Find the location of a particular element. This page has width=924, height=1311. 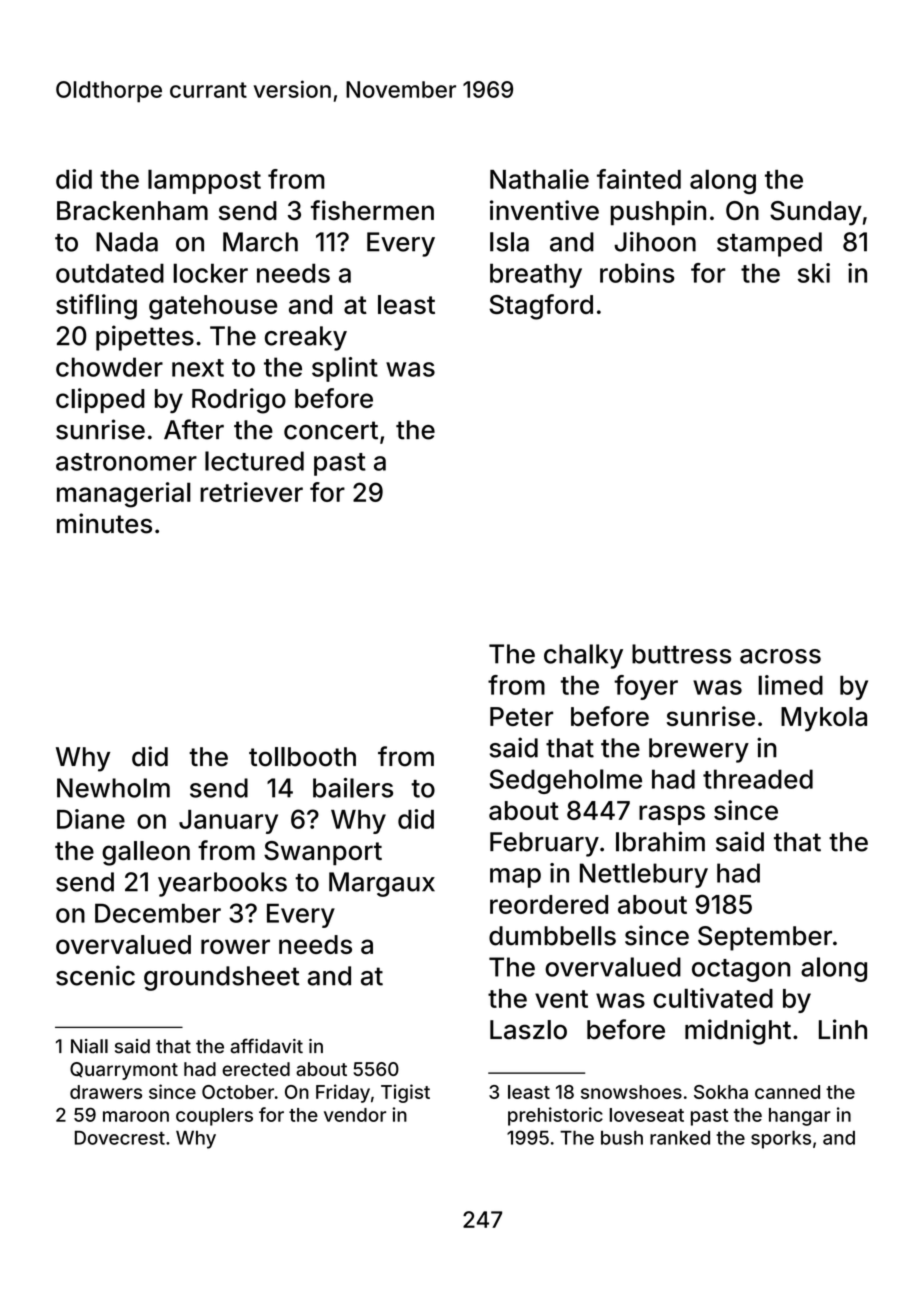

Nathalie is located at coordinates (539, 179).
